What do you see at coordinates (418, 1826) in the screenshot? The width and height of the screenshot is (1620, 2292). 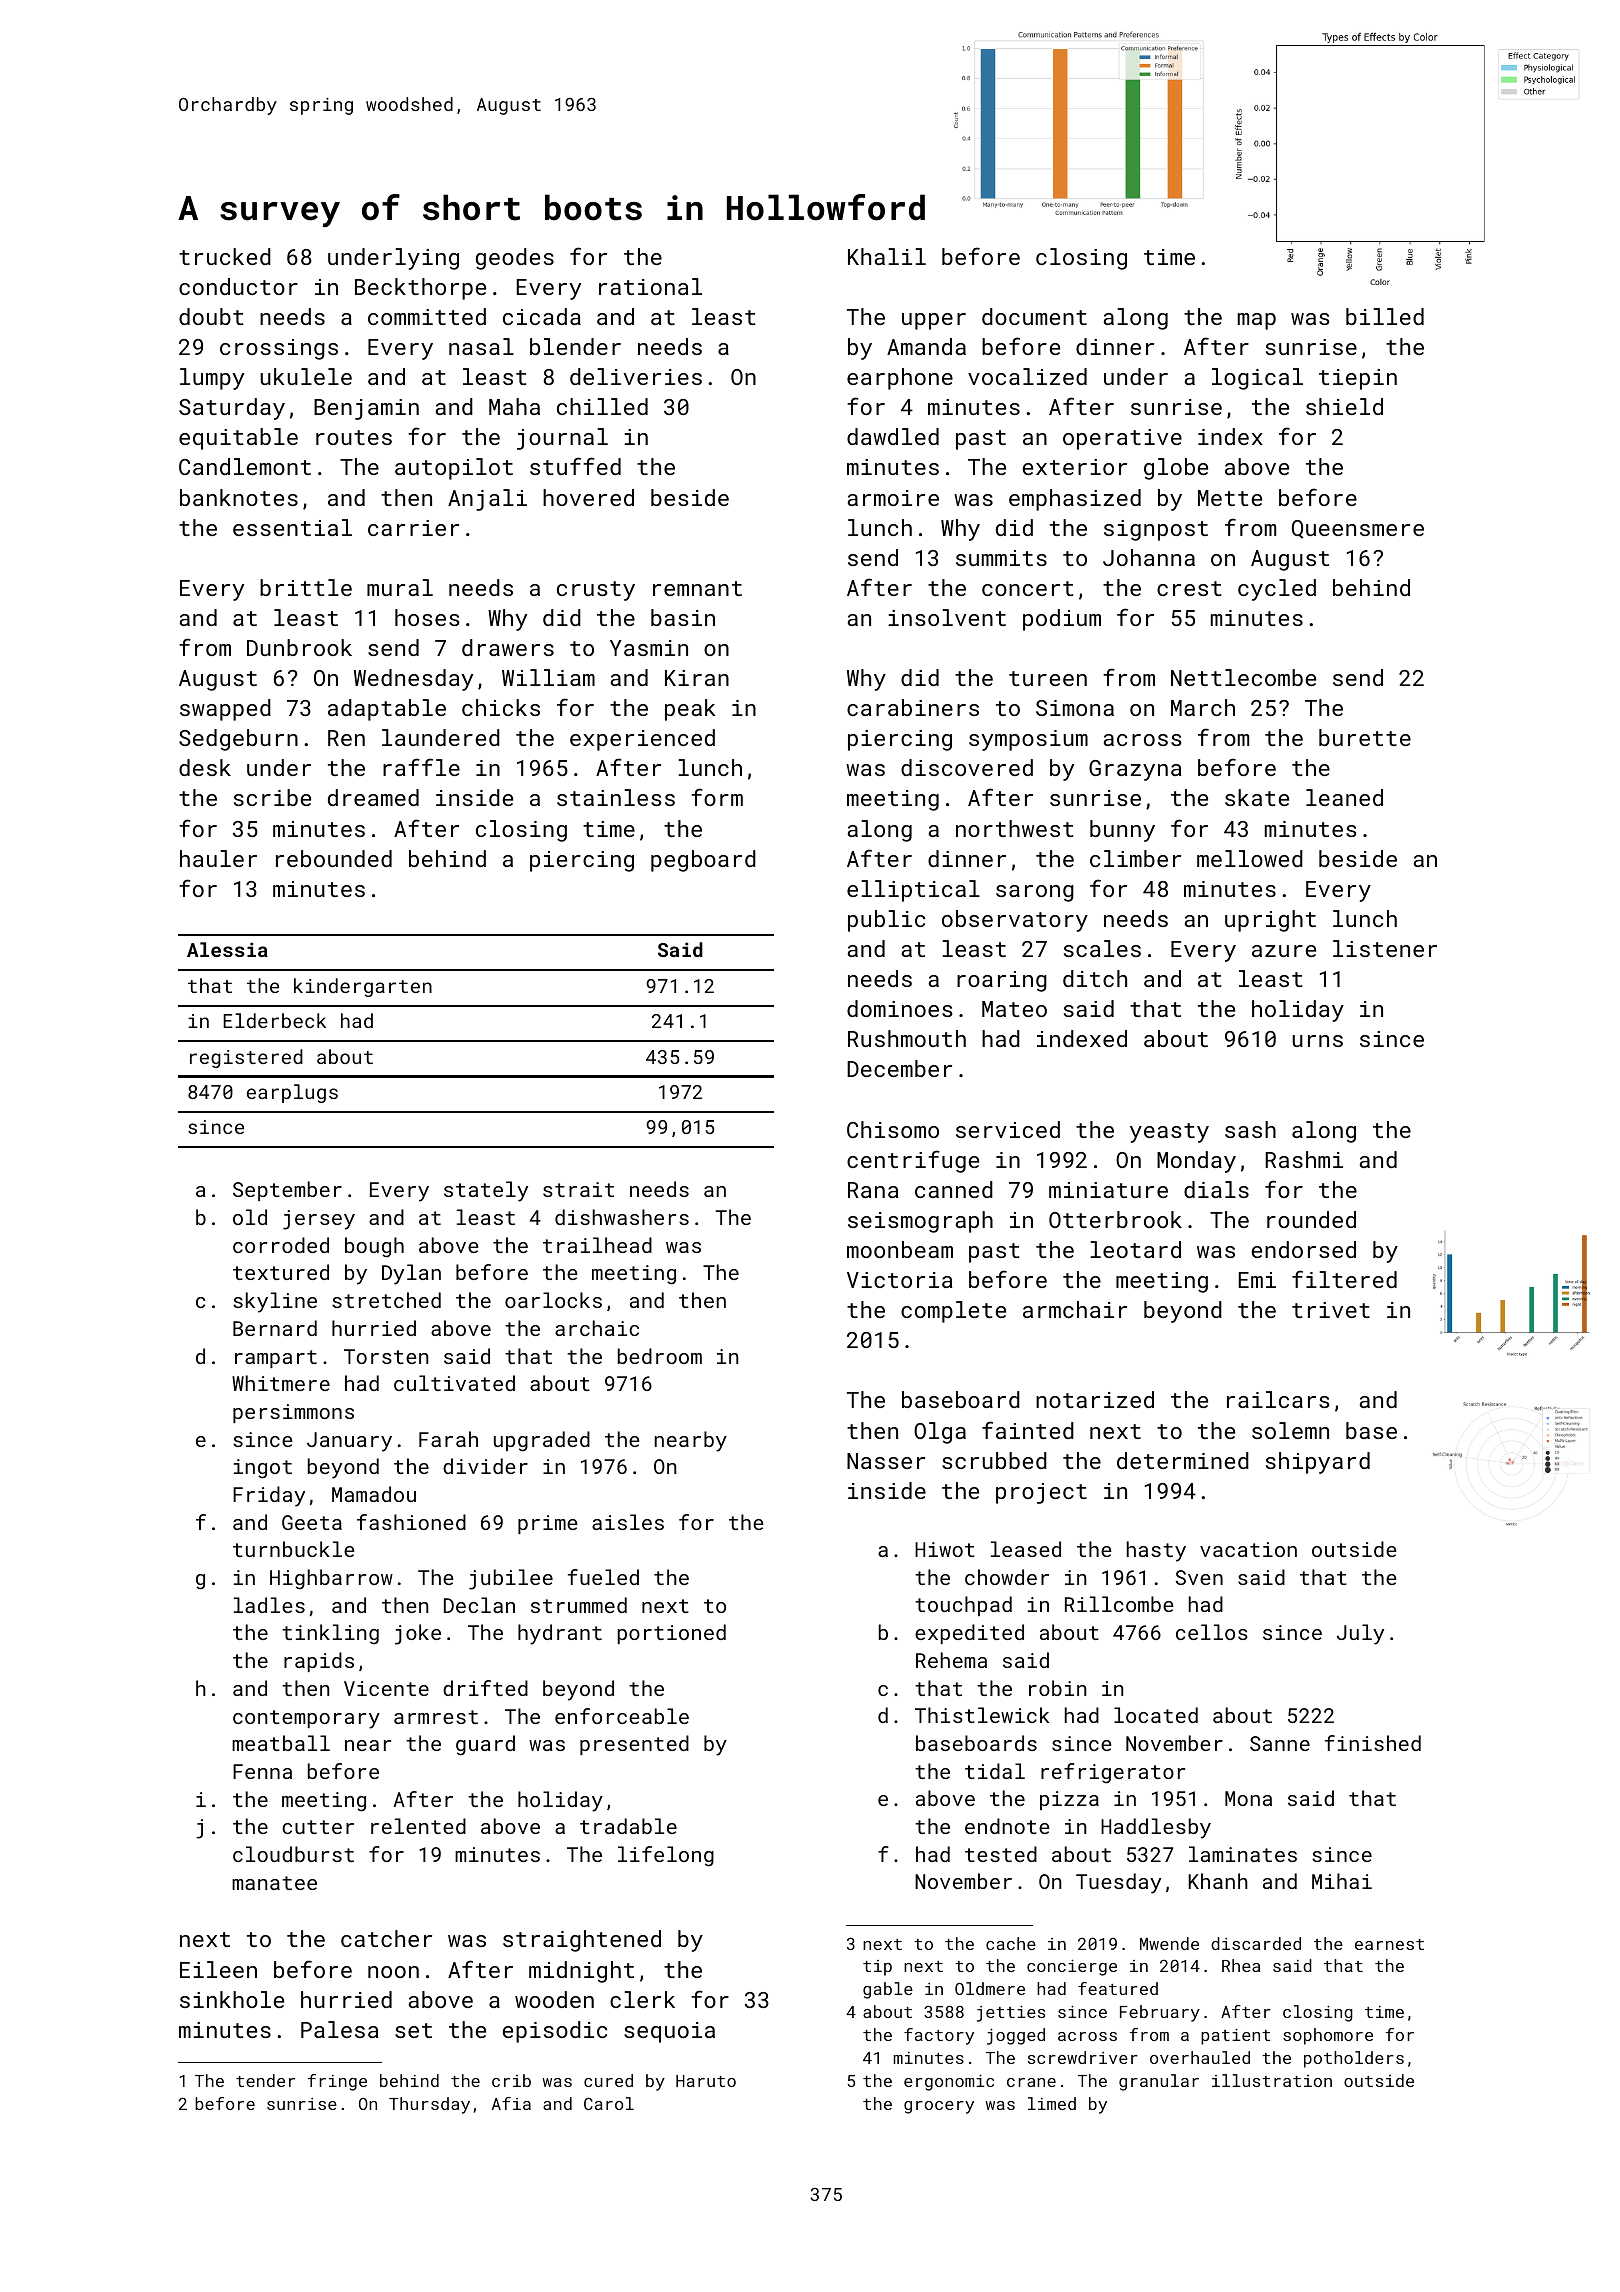 I see `relented` at bounding box center [418, 1826].
